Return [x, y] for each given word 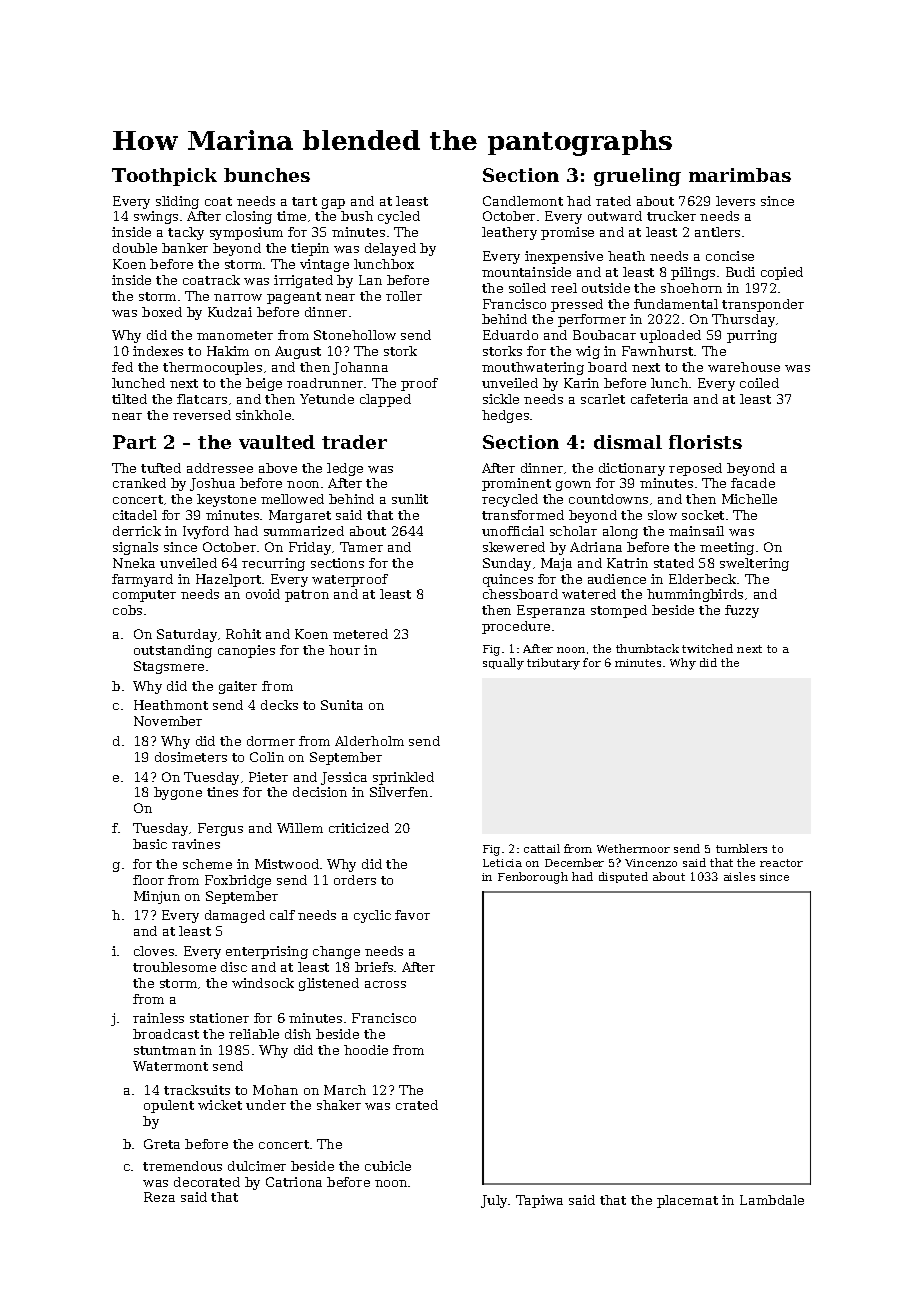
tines [222, 792]
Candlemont [523, 201]
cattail [542, 848]
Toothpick [164, 177]
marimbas [740, 175]
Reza [159, 1197]
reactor [781, 863]
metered [360, 634]
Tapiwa [539, 1201]
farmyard [142, 580]
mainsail [696, 531]
